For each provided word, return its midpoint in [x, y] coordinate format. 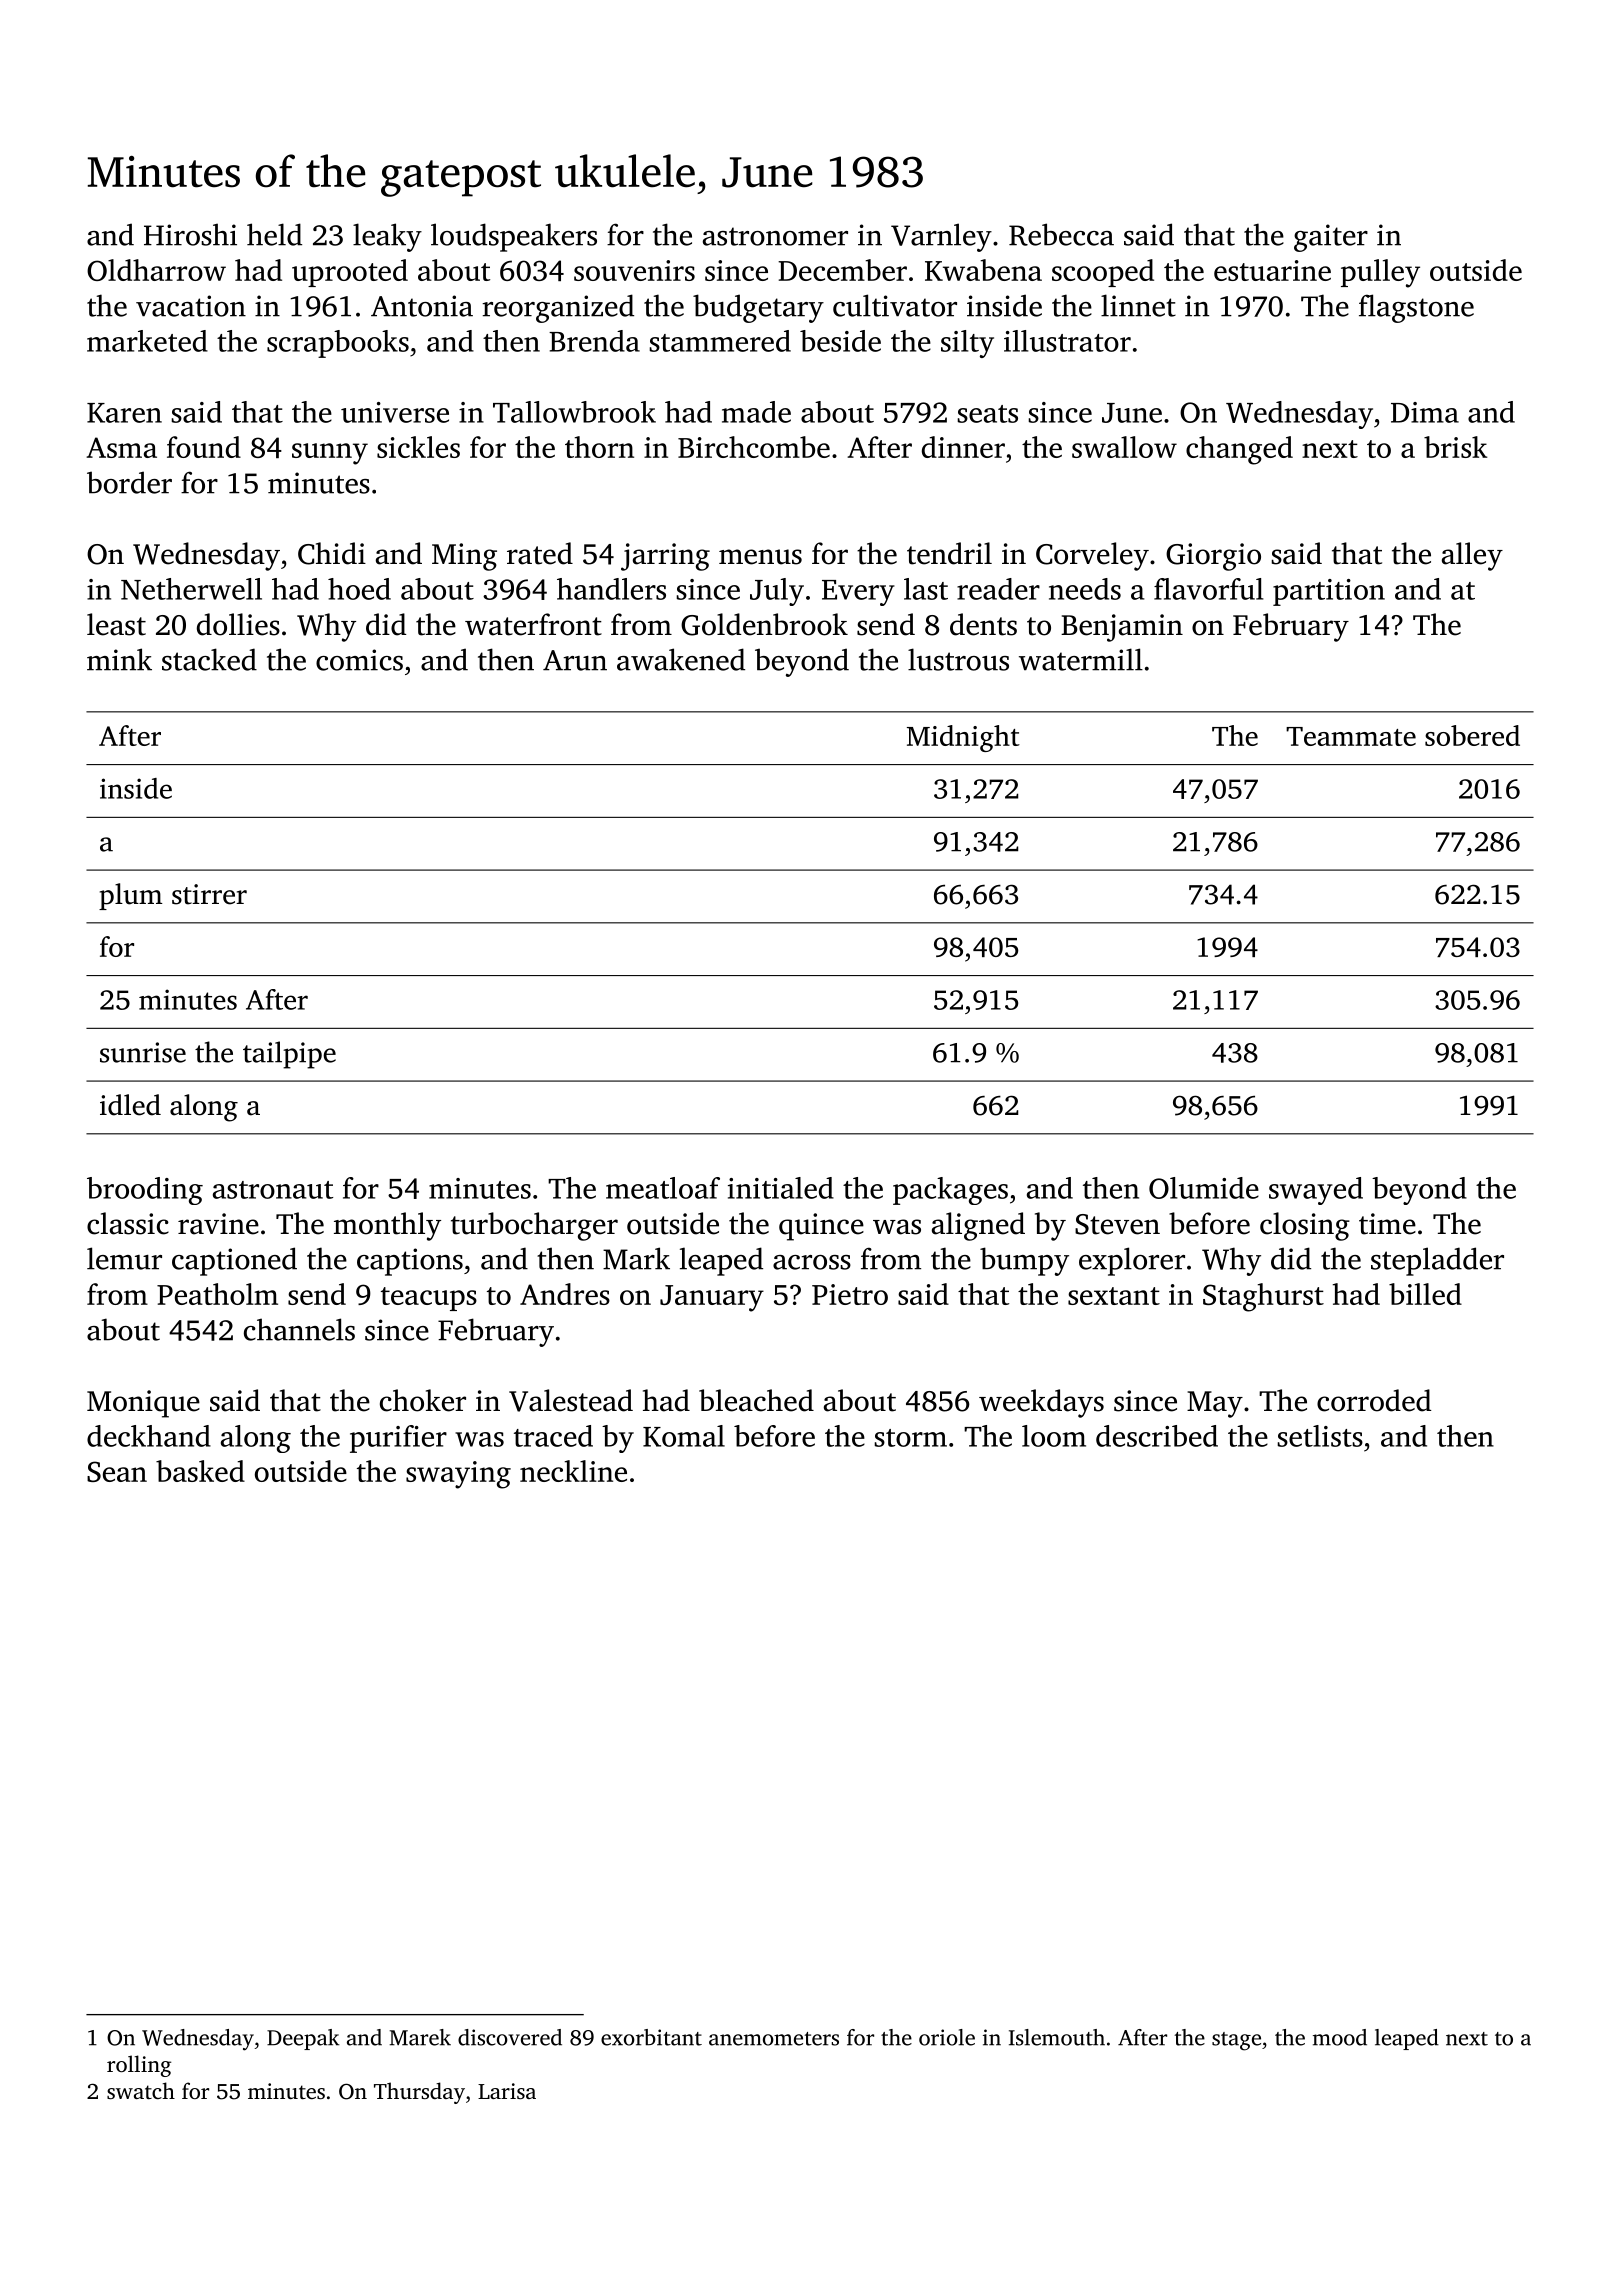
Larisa [507, 2091]
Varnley [941, 237]
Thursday [419, 2093]
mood [1340, 2037]
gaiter [1331, 238]
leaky [387, 237]
